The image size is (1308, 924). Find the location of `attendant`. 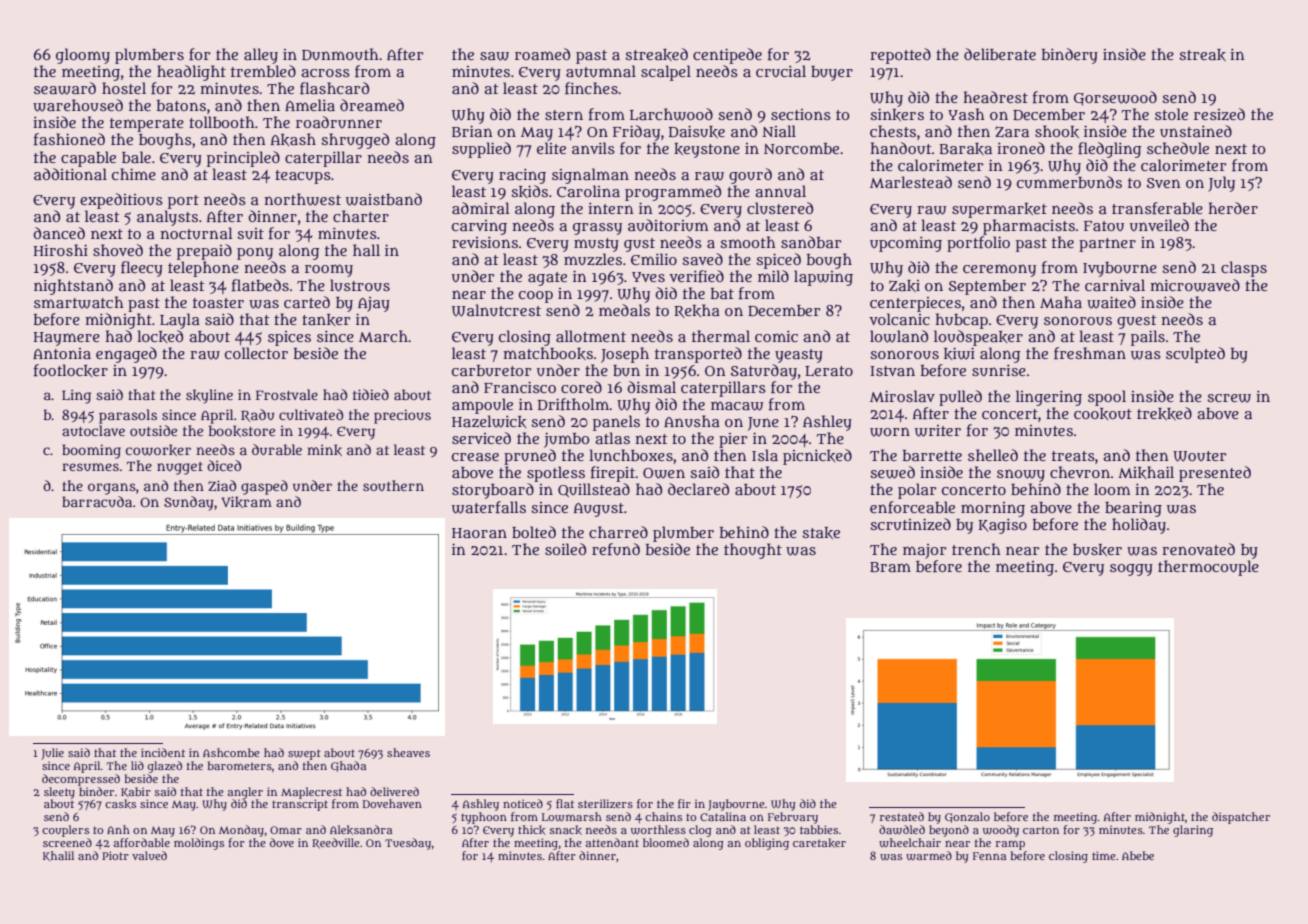

attendant is located at coordinates (612, 842).
